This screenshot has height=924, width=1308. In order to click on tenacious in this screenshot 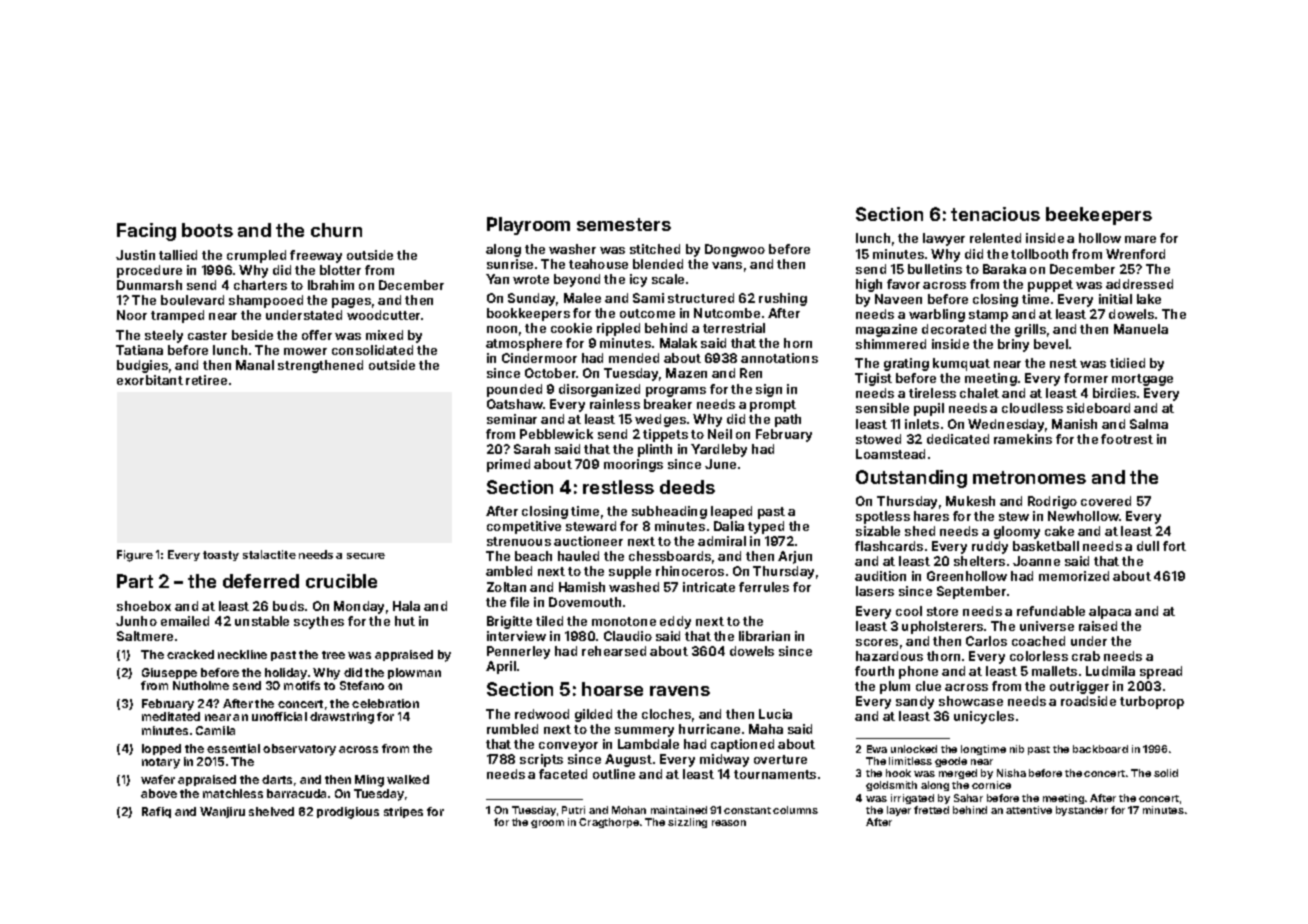, I will do `click(995, 214)`.
